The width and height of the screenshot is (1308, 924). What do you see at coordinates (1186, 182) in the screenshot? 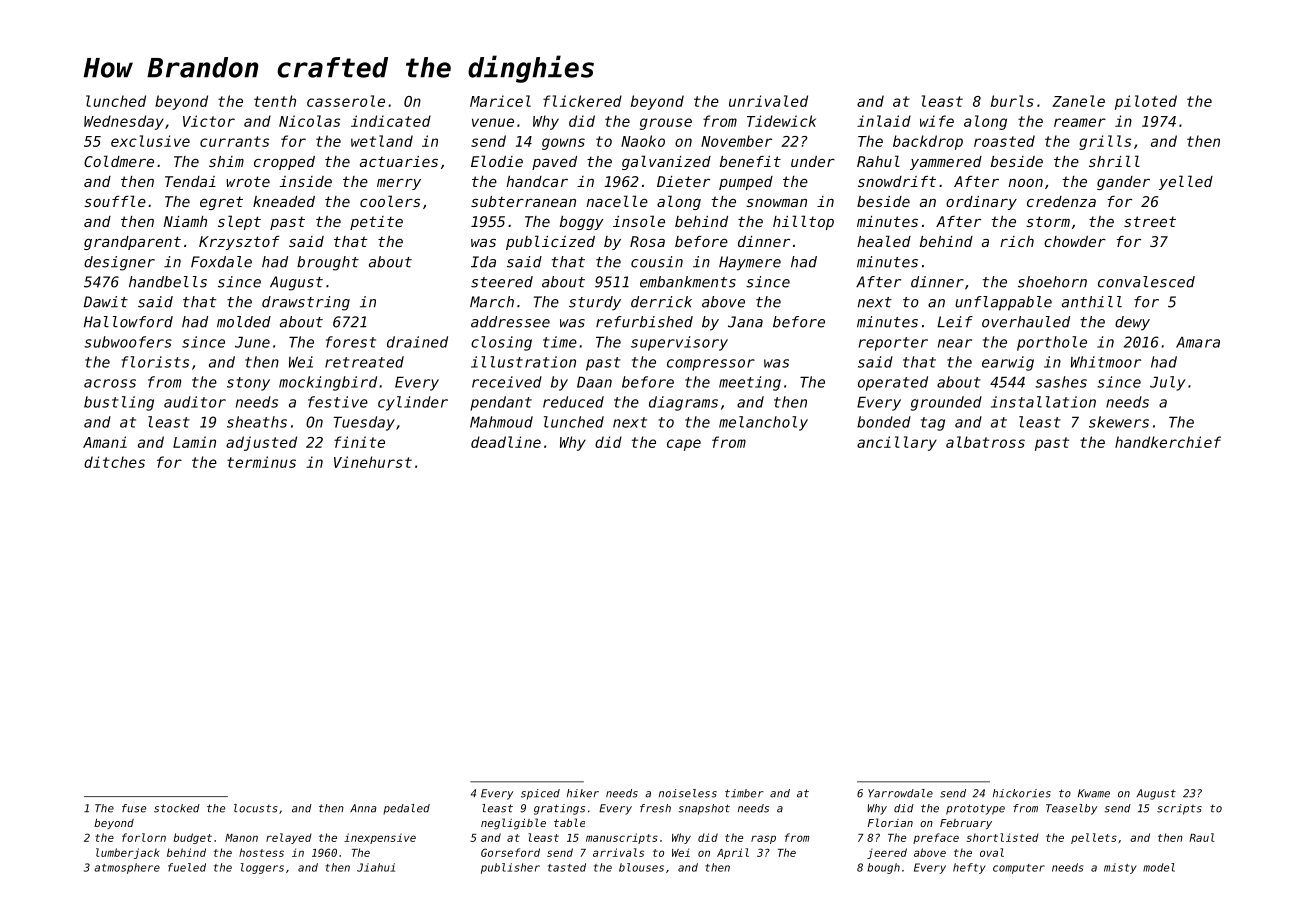
I see `yelled` at bounding box center [1186, 182].
